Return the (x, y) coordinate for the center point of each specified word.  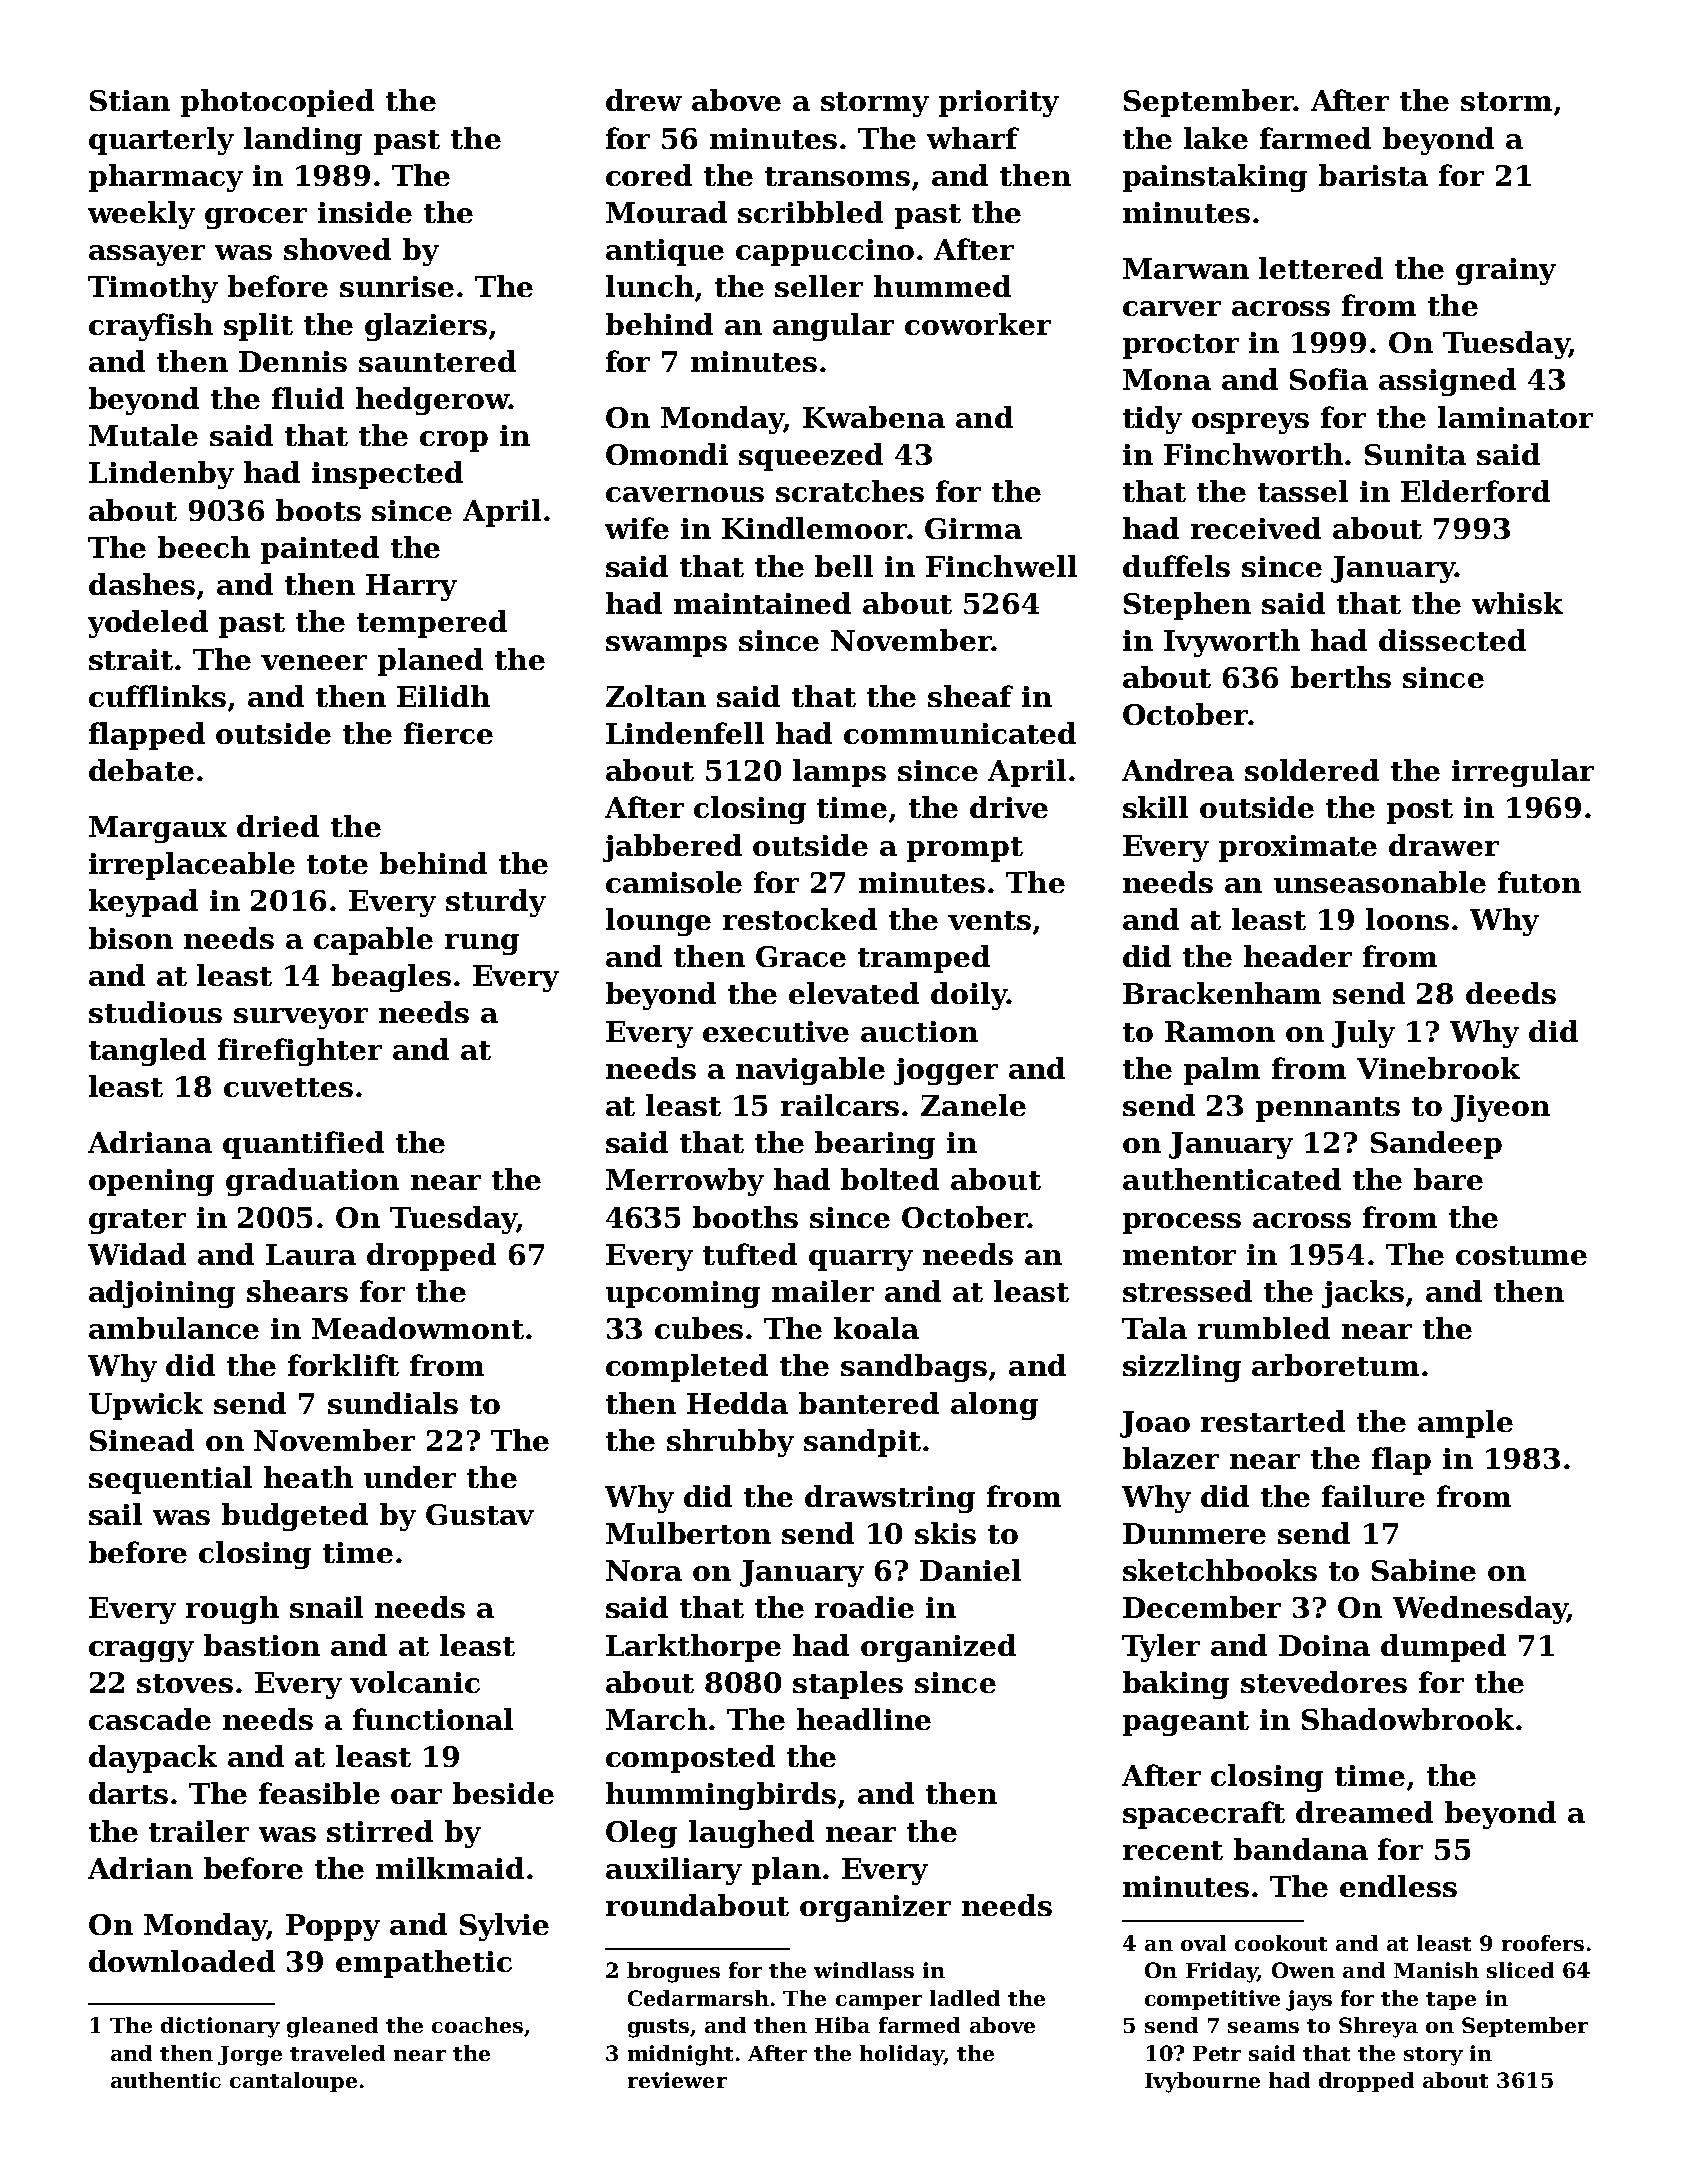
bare (1448, 1179)
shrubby (730, 1443)
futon (1539, 882)
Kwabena (874, 417)
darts (128, 1793)
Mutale (143, 435)
